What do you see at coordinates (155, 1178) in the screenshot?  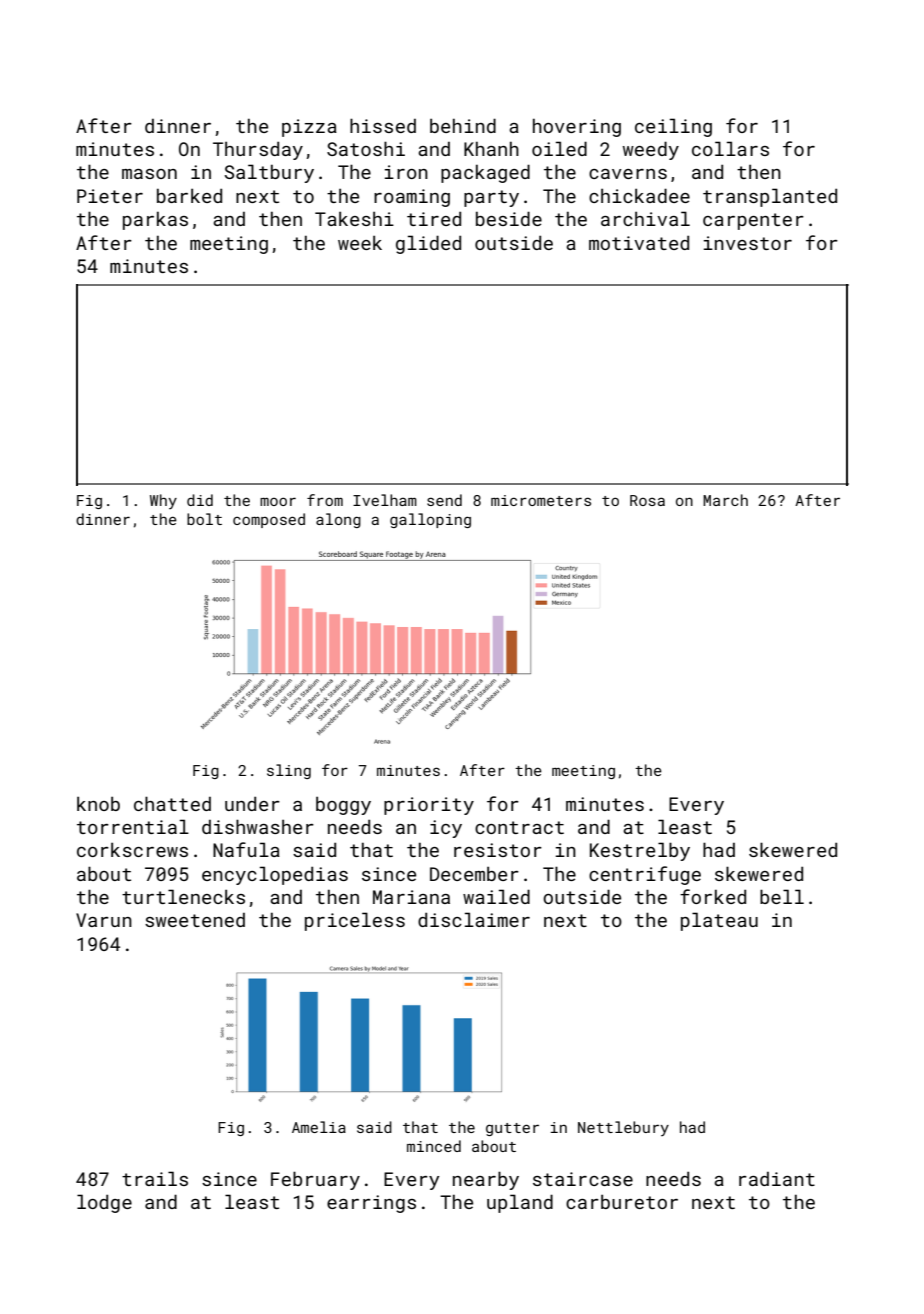 I see `trails` at bounding box center [155, 1178].
